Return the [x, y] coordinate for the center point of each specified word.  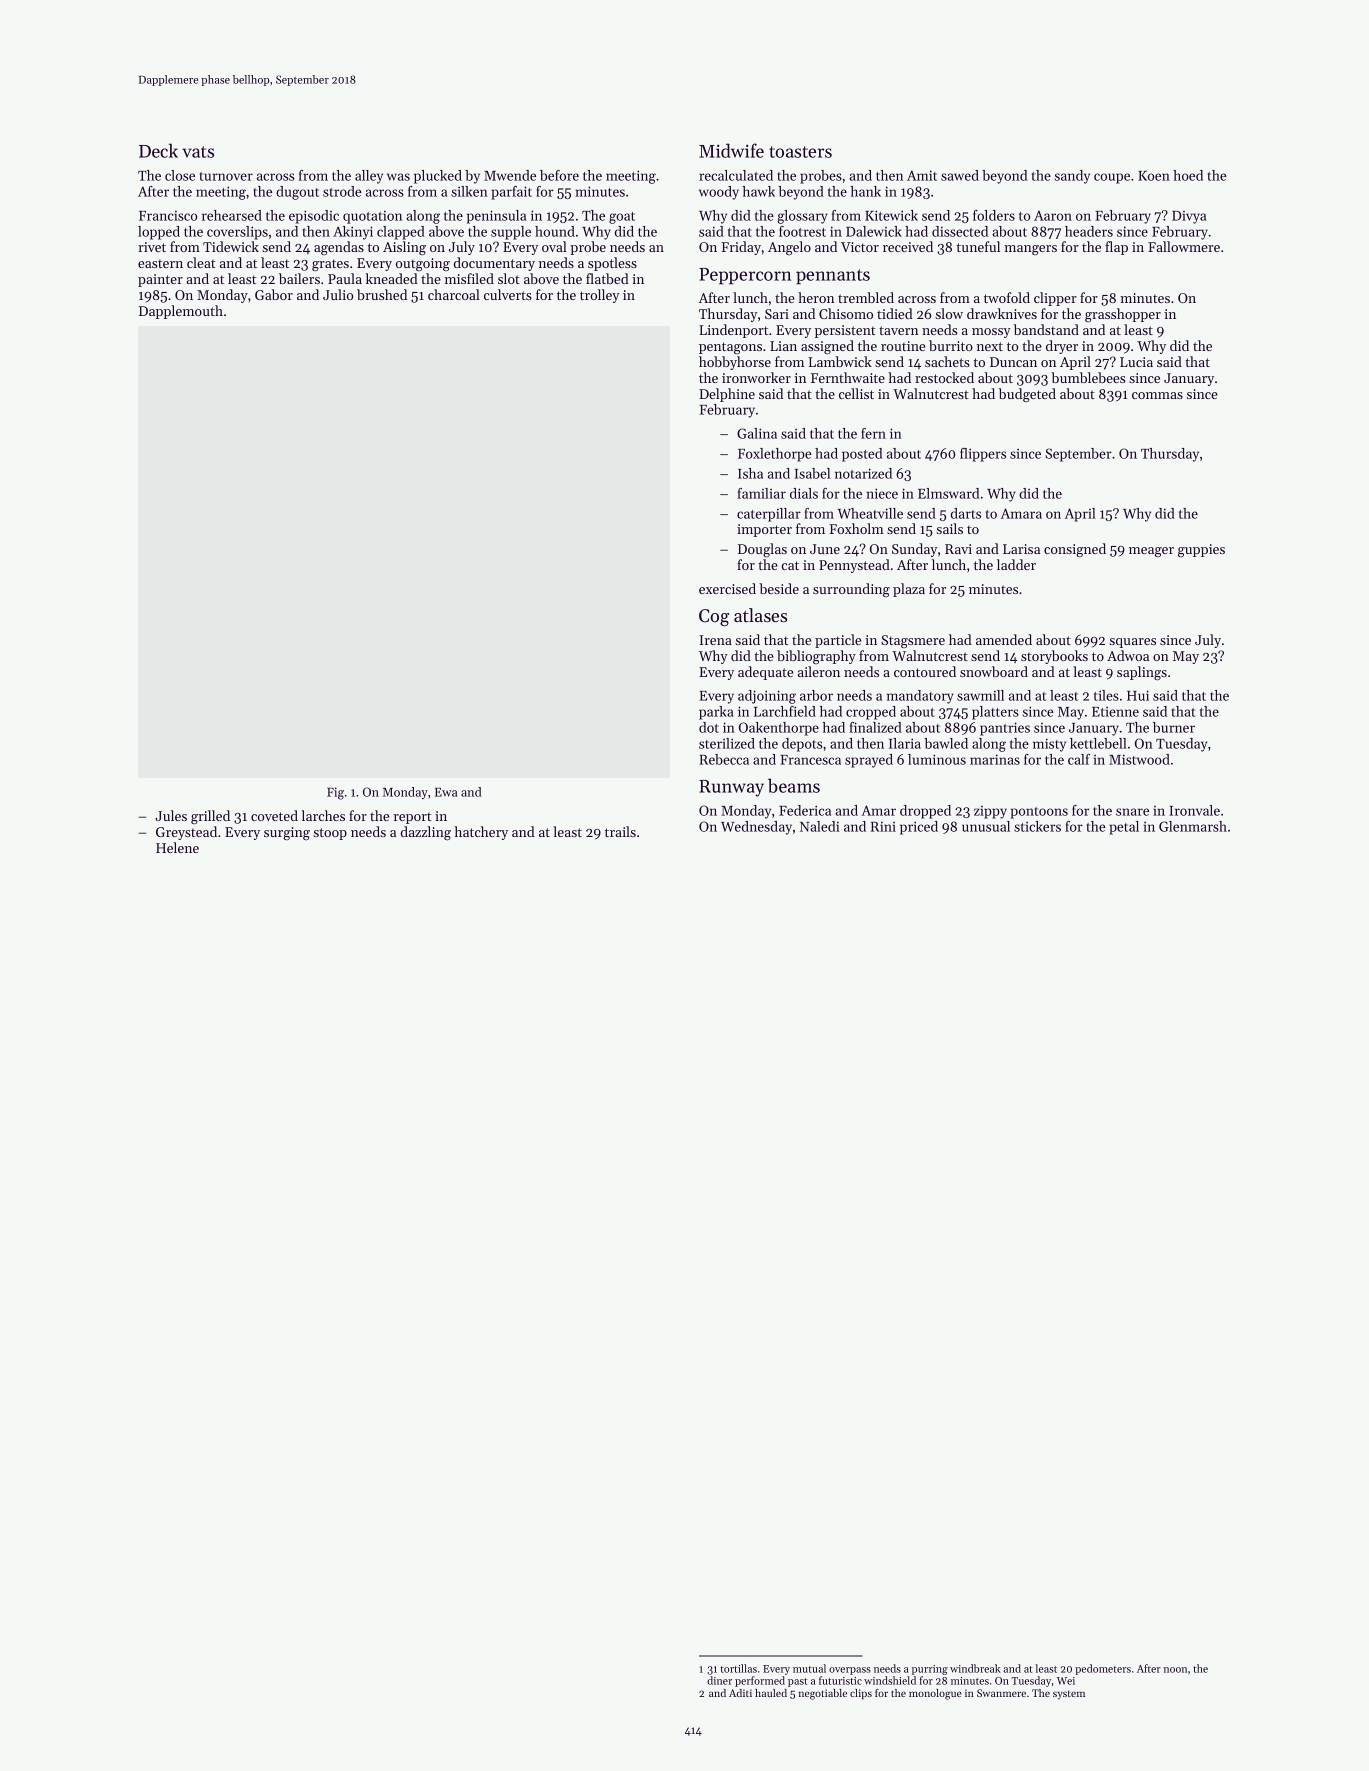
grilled [210, 817]
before [559, 175]
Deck [158, 150]
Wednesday [756, 828]
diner [719, 1680]
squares [1133, 643]
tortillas [738, 1668]
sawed [960, 175]
